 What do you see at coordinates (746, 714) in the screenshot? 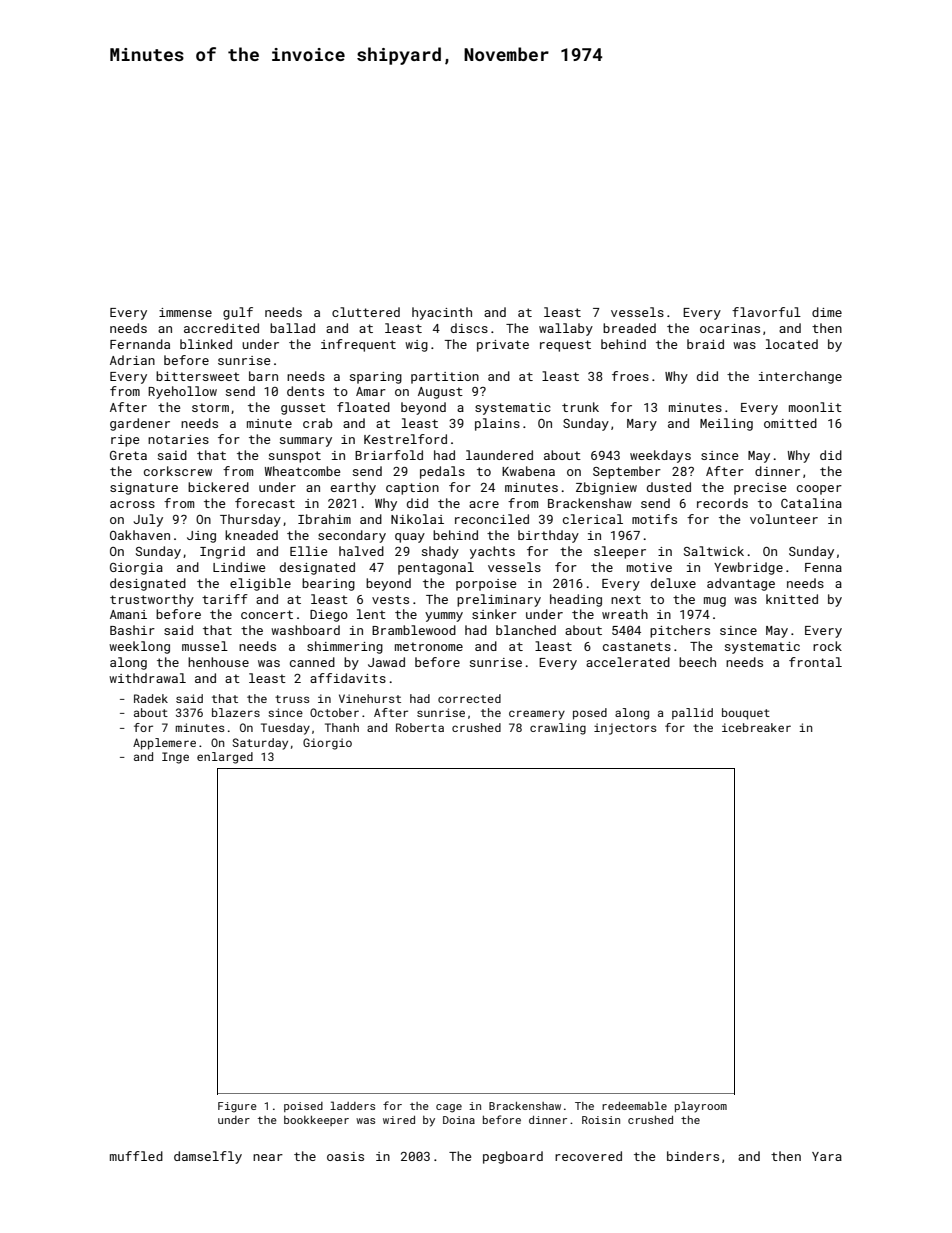
I see `bouquet` at bounding box center [746, 714].
